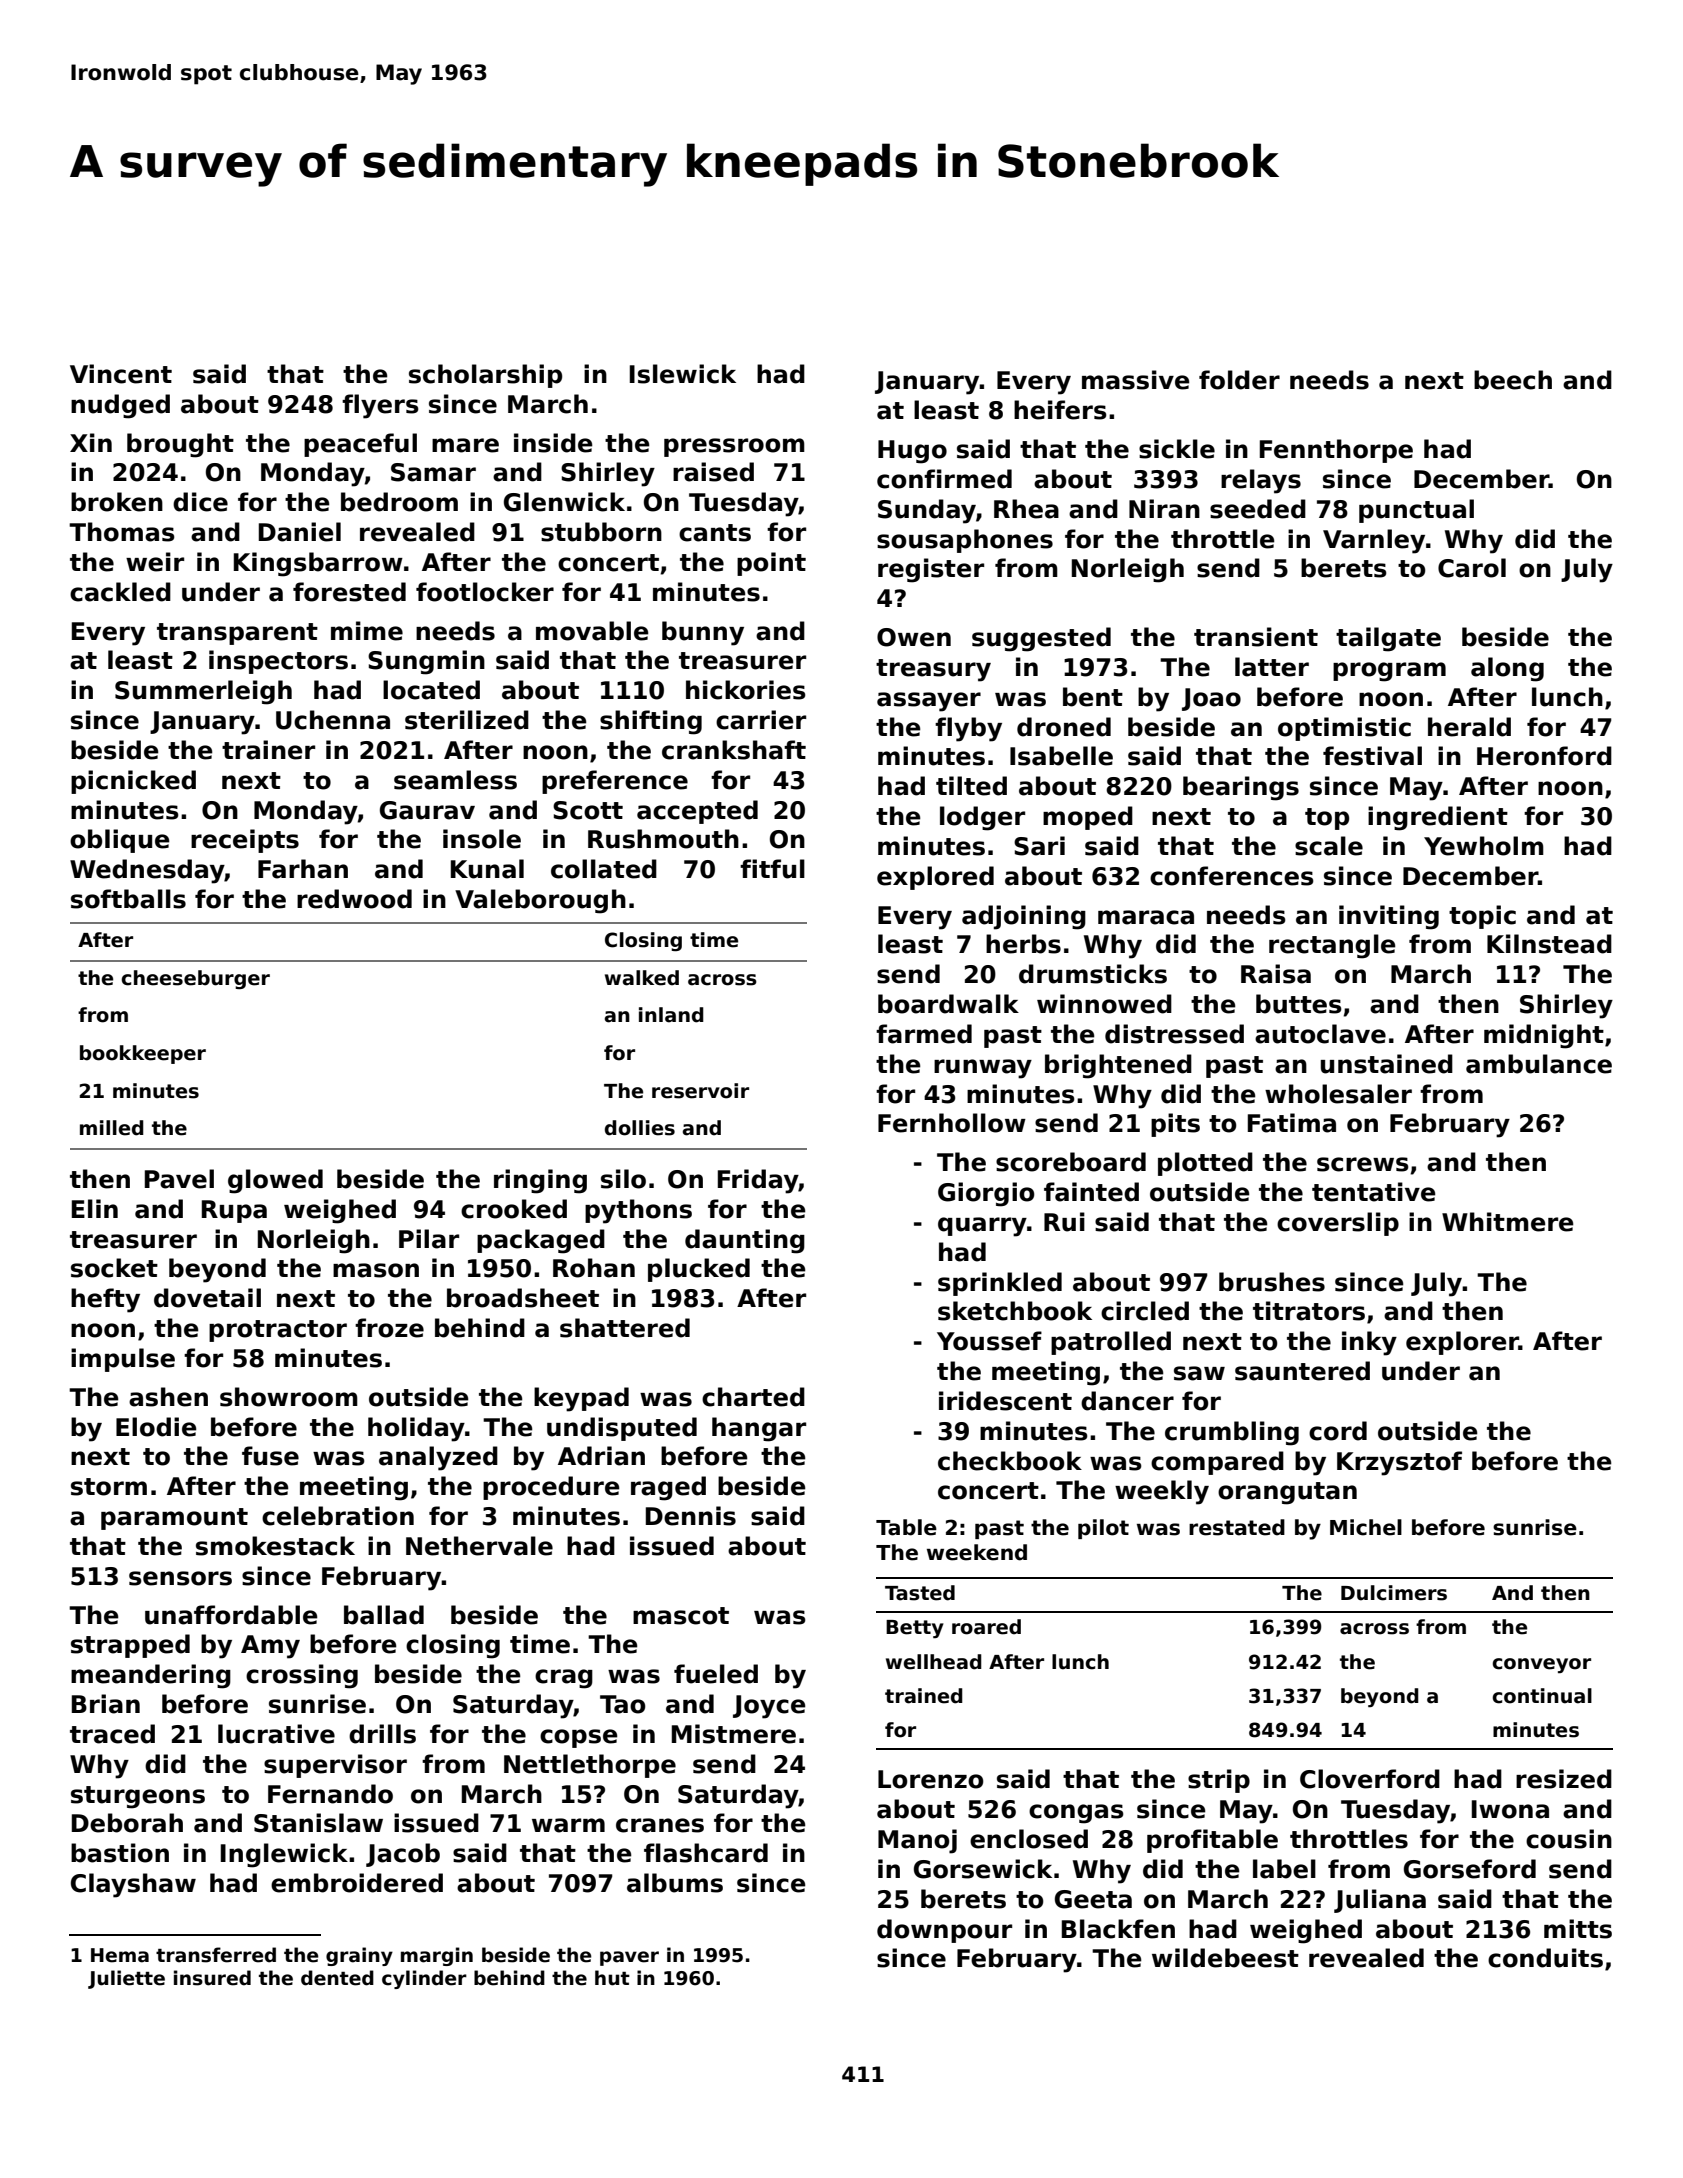 This document has height=2178, width=1683. Describe the element at coordinates (1302, 1371) in the document. I see `sauntered` at that location.
